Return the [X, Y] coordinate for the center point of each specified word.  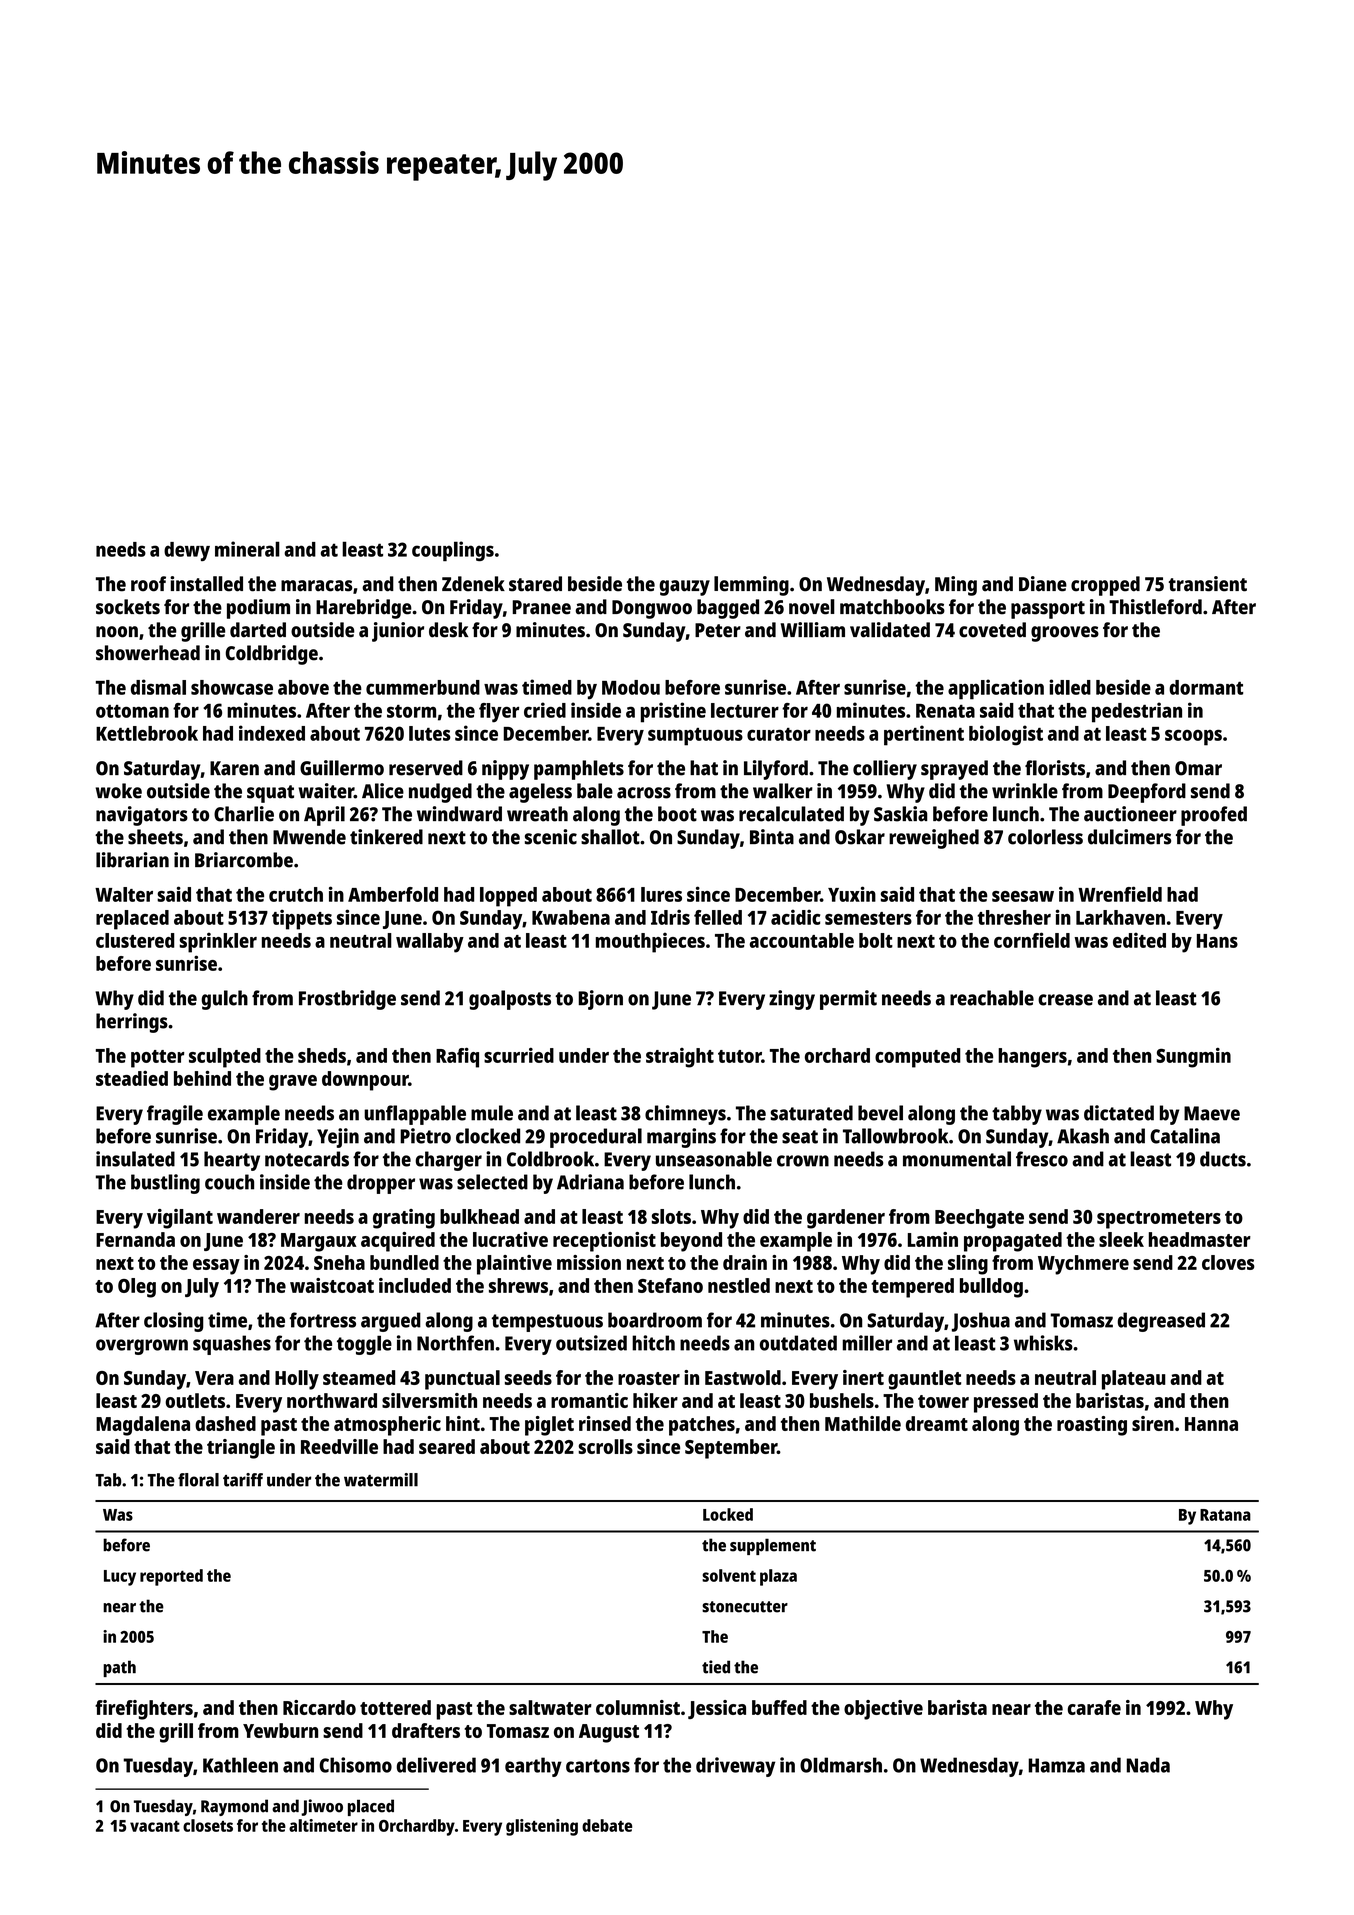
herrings [132, 1023]
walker [783, 791]
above [303, 687]
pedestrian [1137, 712]
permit [848, 1000]
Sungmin [1193, 1058]
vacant [155, 1826]
